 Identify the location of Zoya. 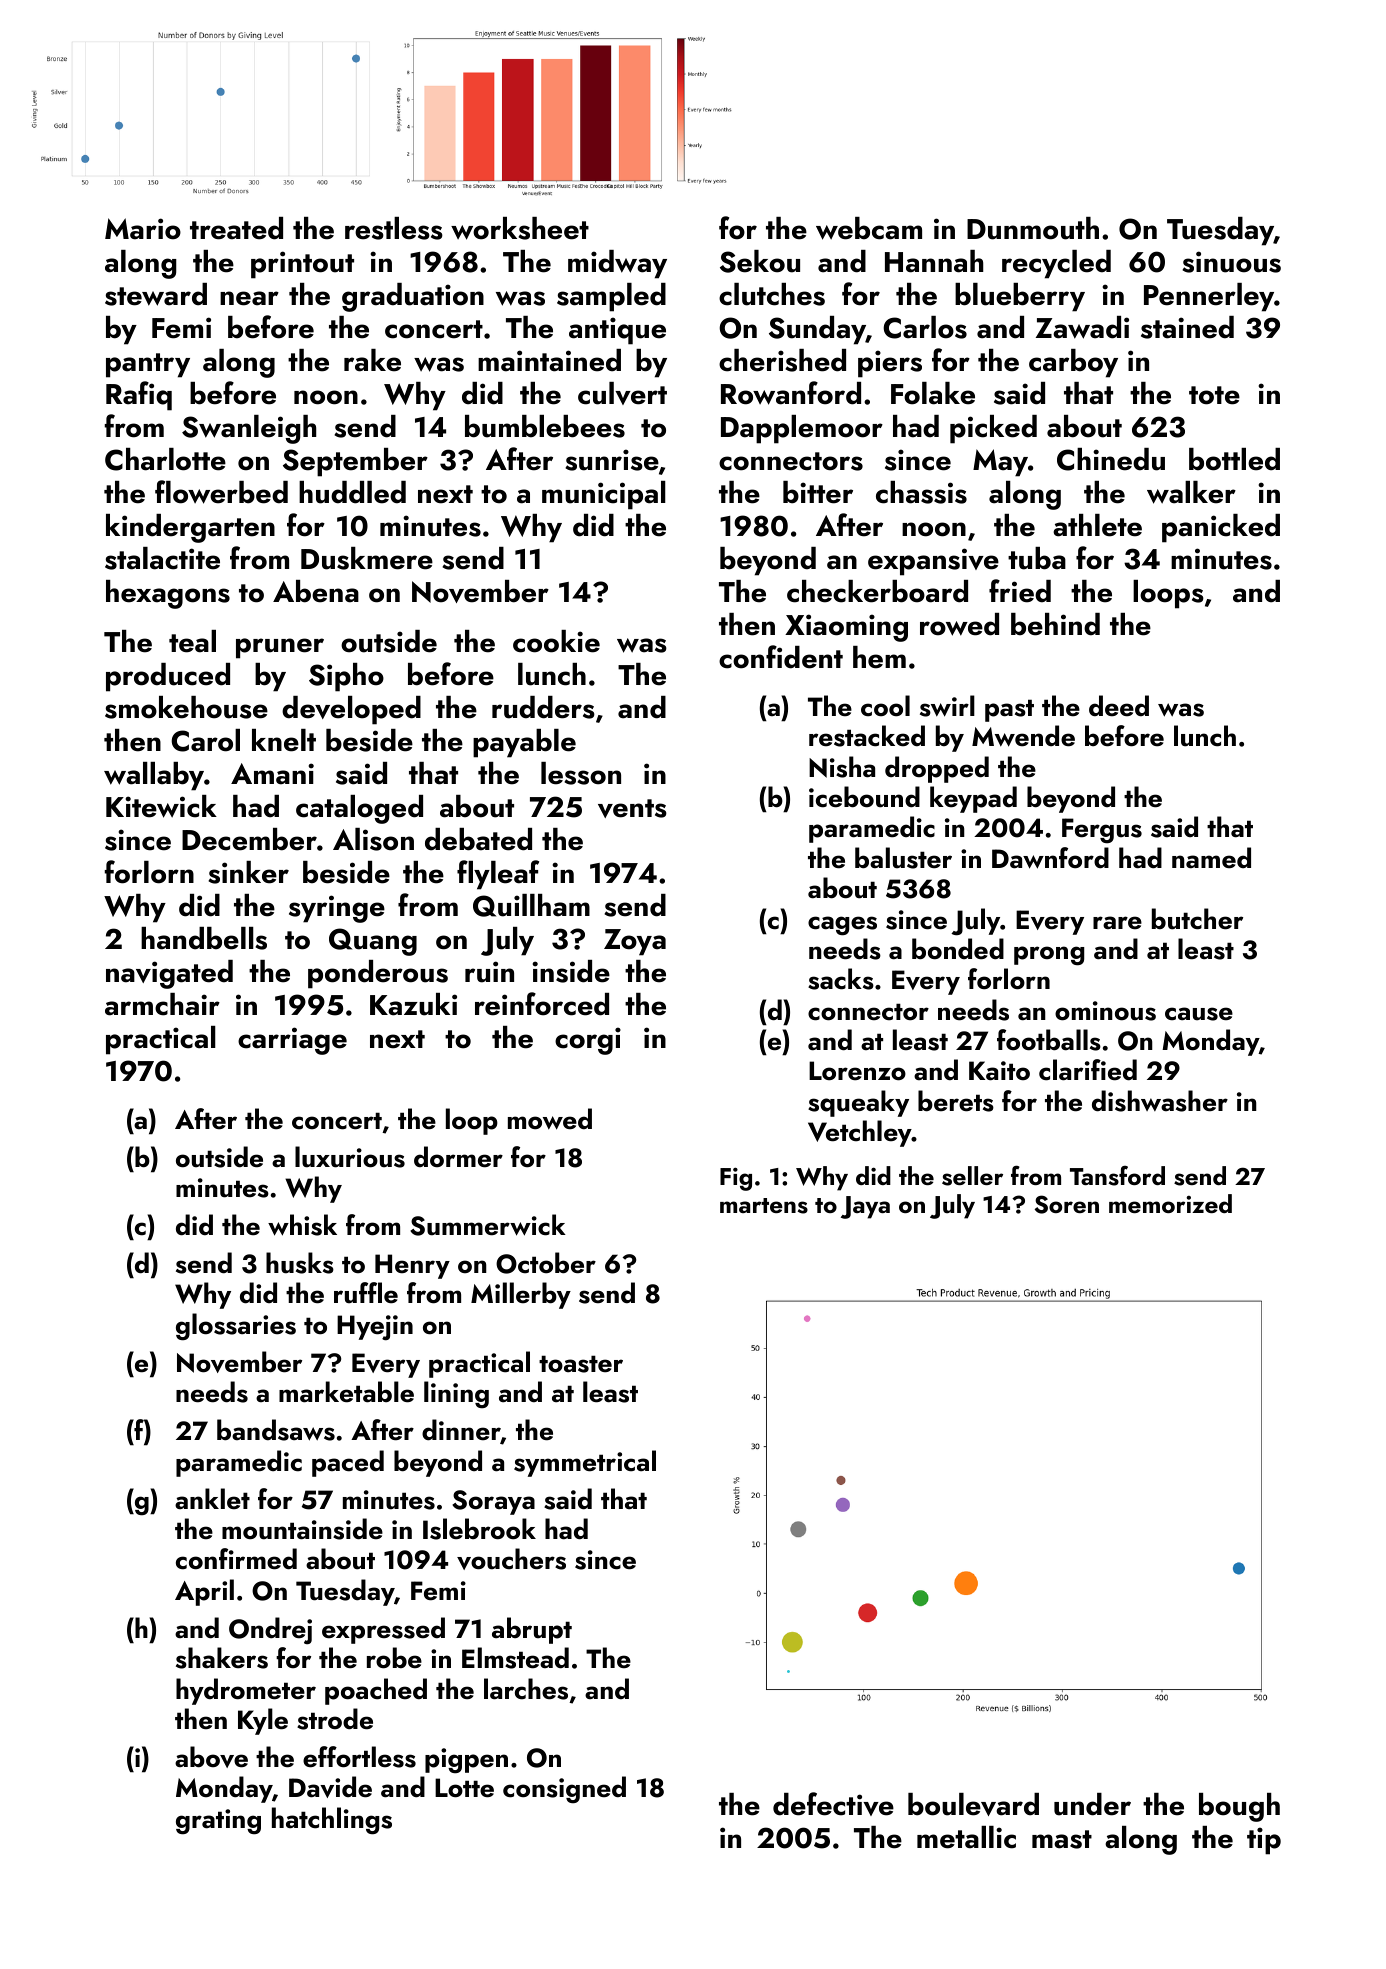
(635, 942).
